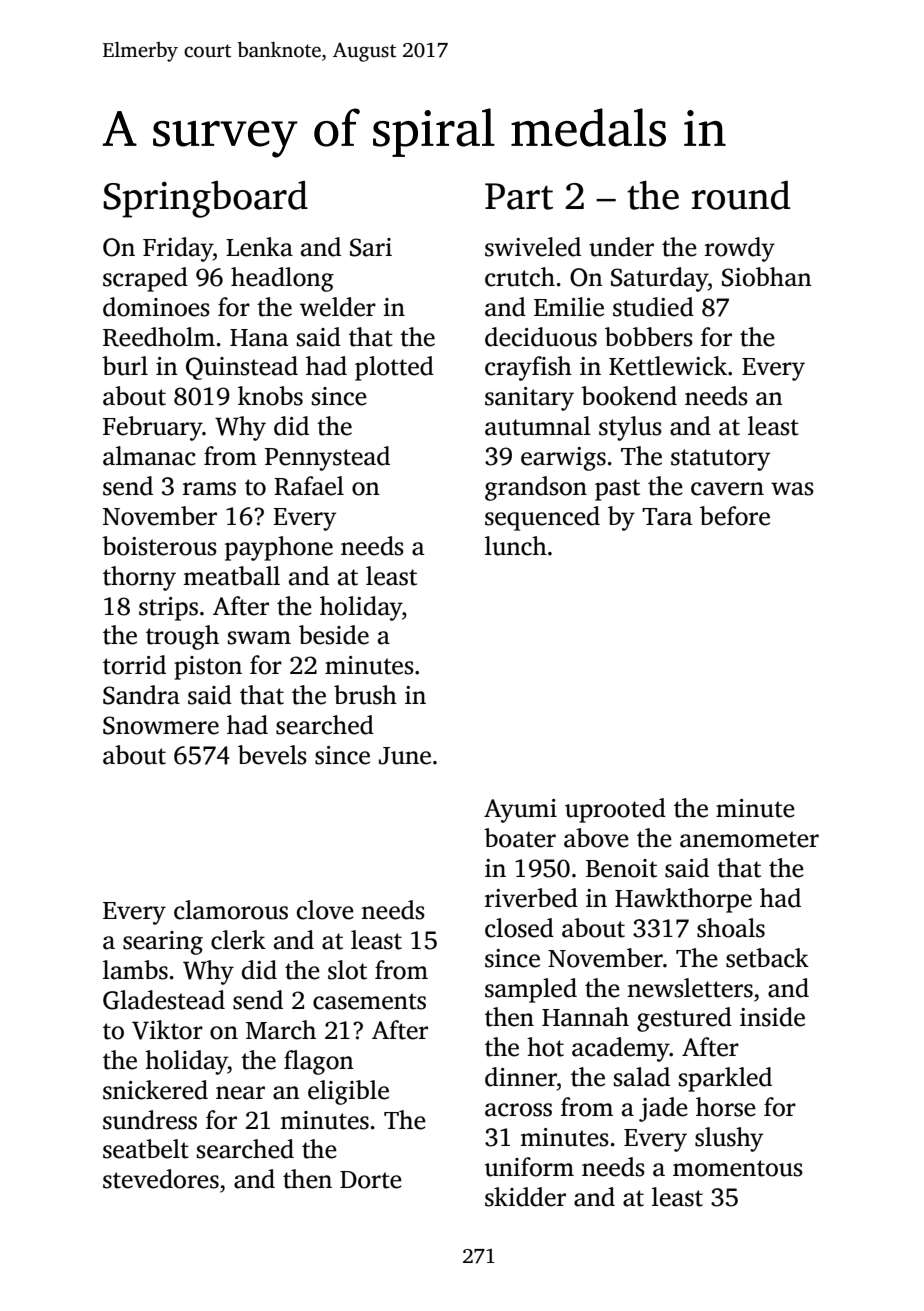 This document has height=1311, width=924. Describe the element at coordinates (146, 1149) in the document. I see `seatbelt` at that location.
